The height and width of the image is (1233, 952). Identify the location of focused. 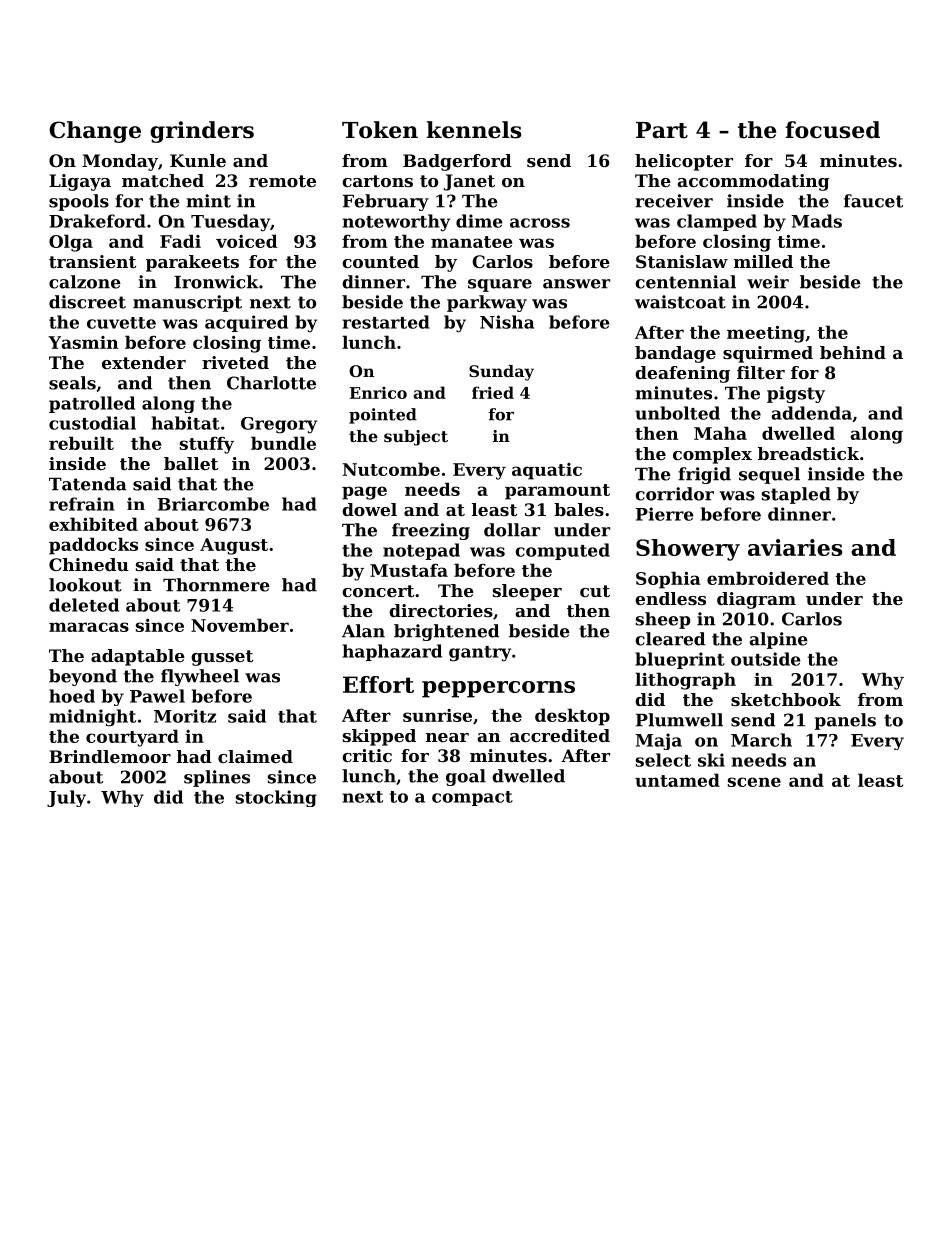
(832, 130).
